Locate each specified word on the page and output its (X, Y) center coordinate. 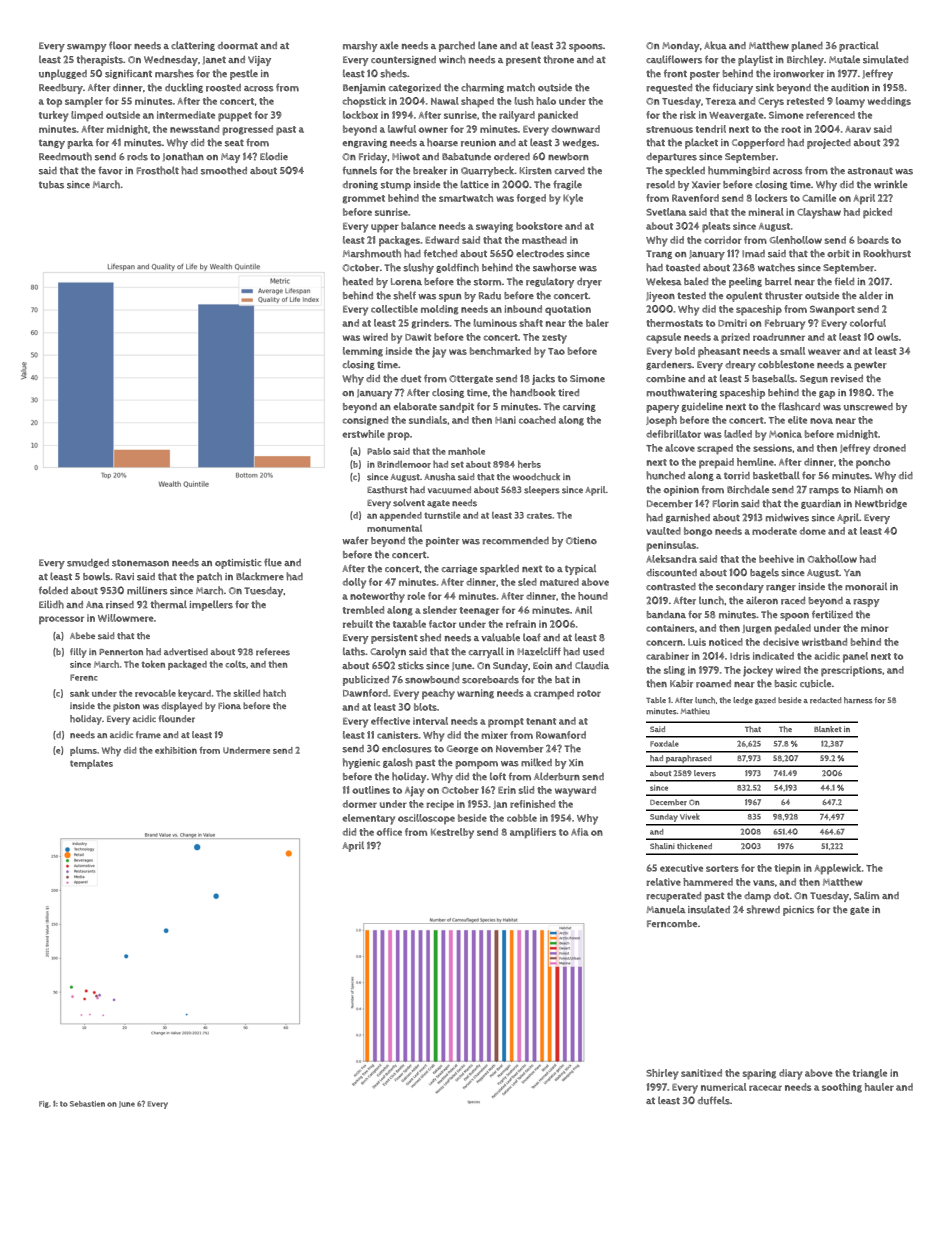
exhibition (176, 750)
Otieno (581, 540)
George (462, 749)
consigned (365, 421)
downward (575, 129)
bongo (698, 532)
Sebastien (87, 1104)
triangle (870, 1074)
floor (120, 45)
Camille (819, 198)
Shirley (662, 1074)
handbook (533, 392)
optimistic (238, 564)
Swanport (832, 310)
